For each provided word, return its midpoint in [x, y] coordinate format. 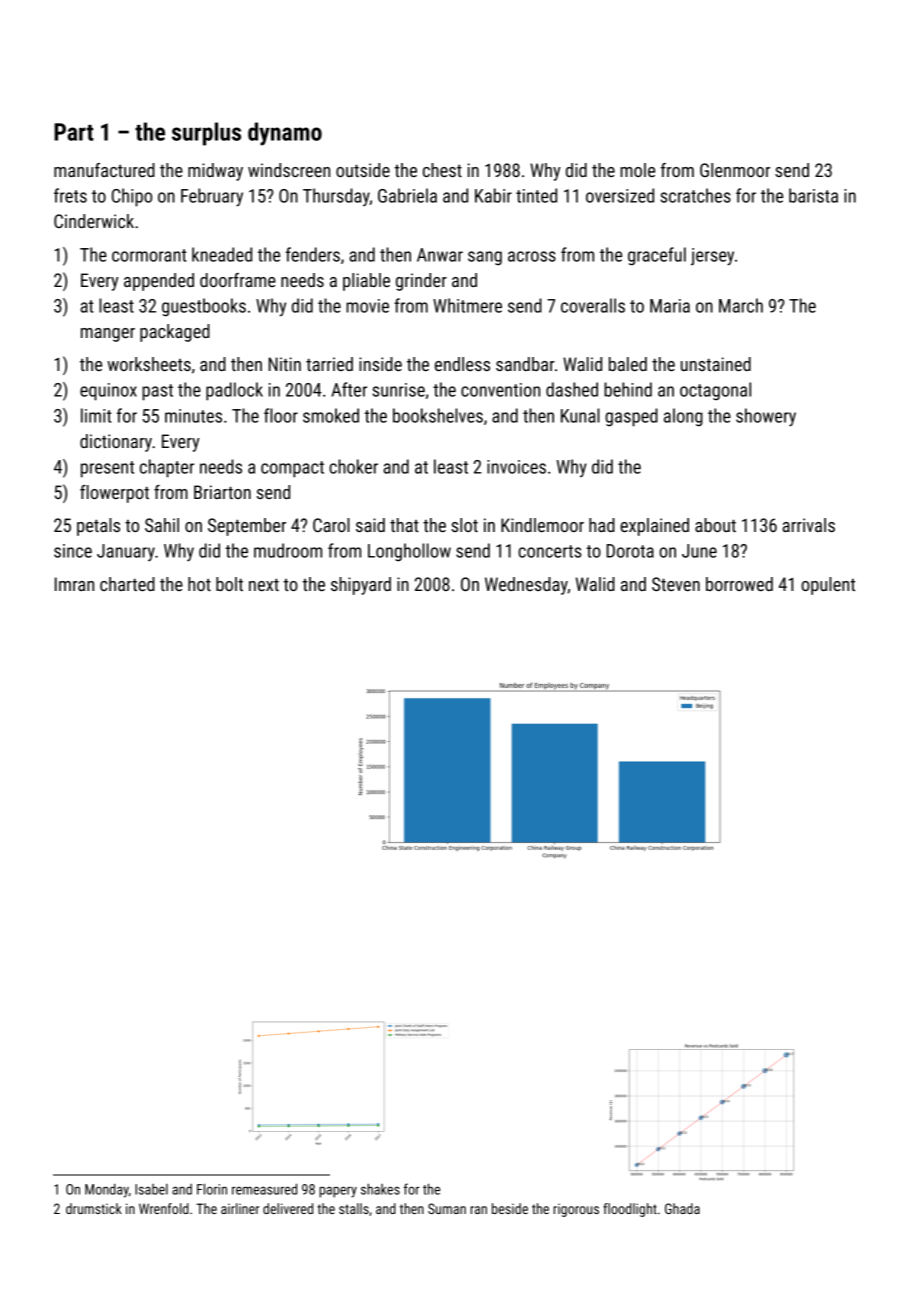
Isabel [151, 1189]
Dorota [630, 551]
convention [500, 390]
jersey [712, 257]
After [349, 389]
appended [159, 282]
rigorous [576, 1210]
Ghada [682, 1208]
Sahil [162, 525]
